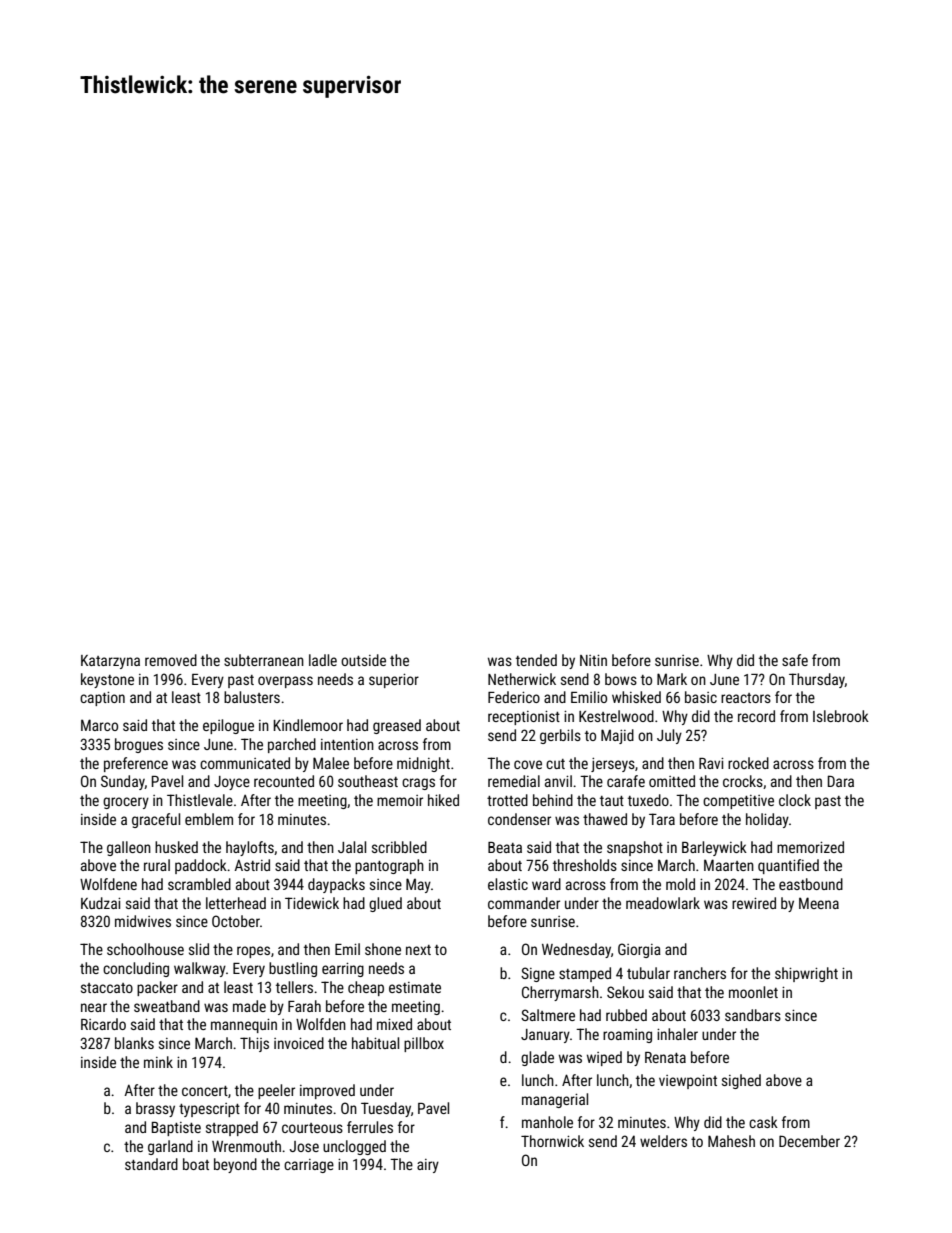 The image size is (952, 1233). What do you see at coordinates (795, 660) in the screenshot?
I see `safe` at bounding box center [795, 660].
